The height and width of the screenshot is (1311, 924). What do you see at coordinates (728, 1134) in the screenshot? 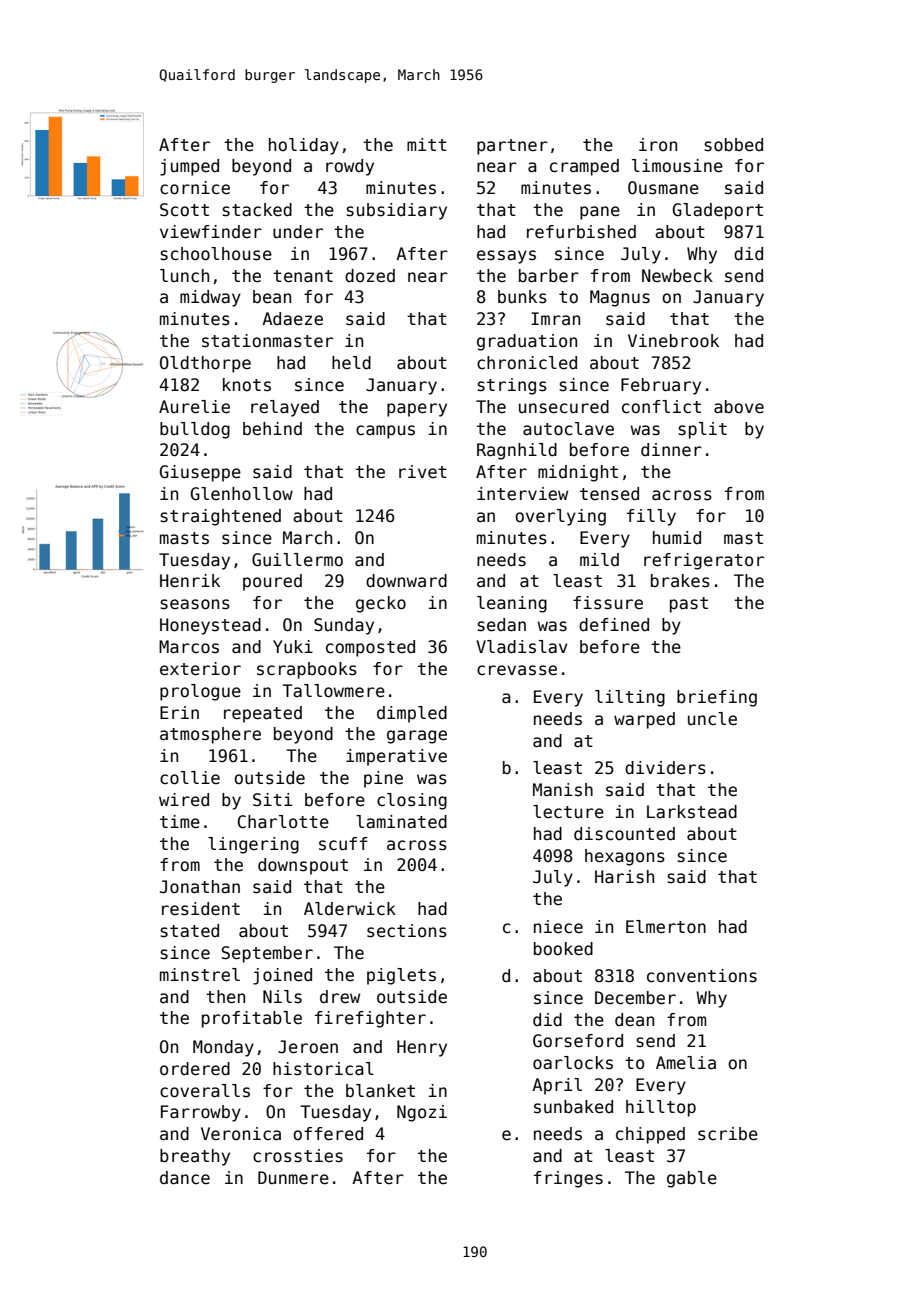
I see `scribe` at bounding box center [728, 1134].
